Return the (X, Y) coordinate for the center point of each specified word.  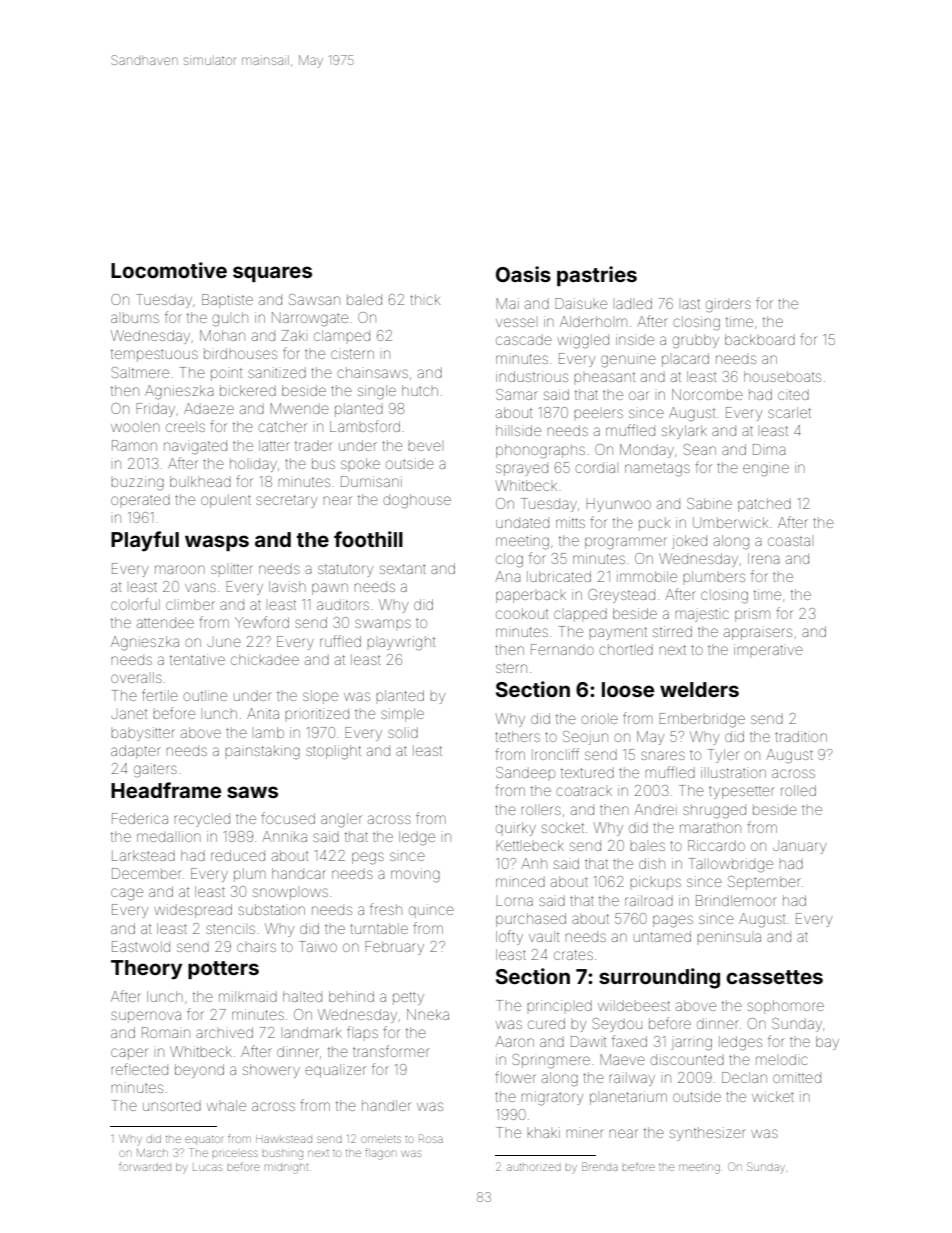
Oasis (523, 274)
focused (288, 818)
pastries (597, 276)
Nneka (428, 1014)
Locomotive (169, 270)
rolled (798, 790)
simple (402, 715)
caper (129, 1054)
